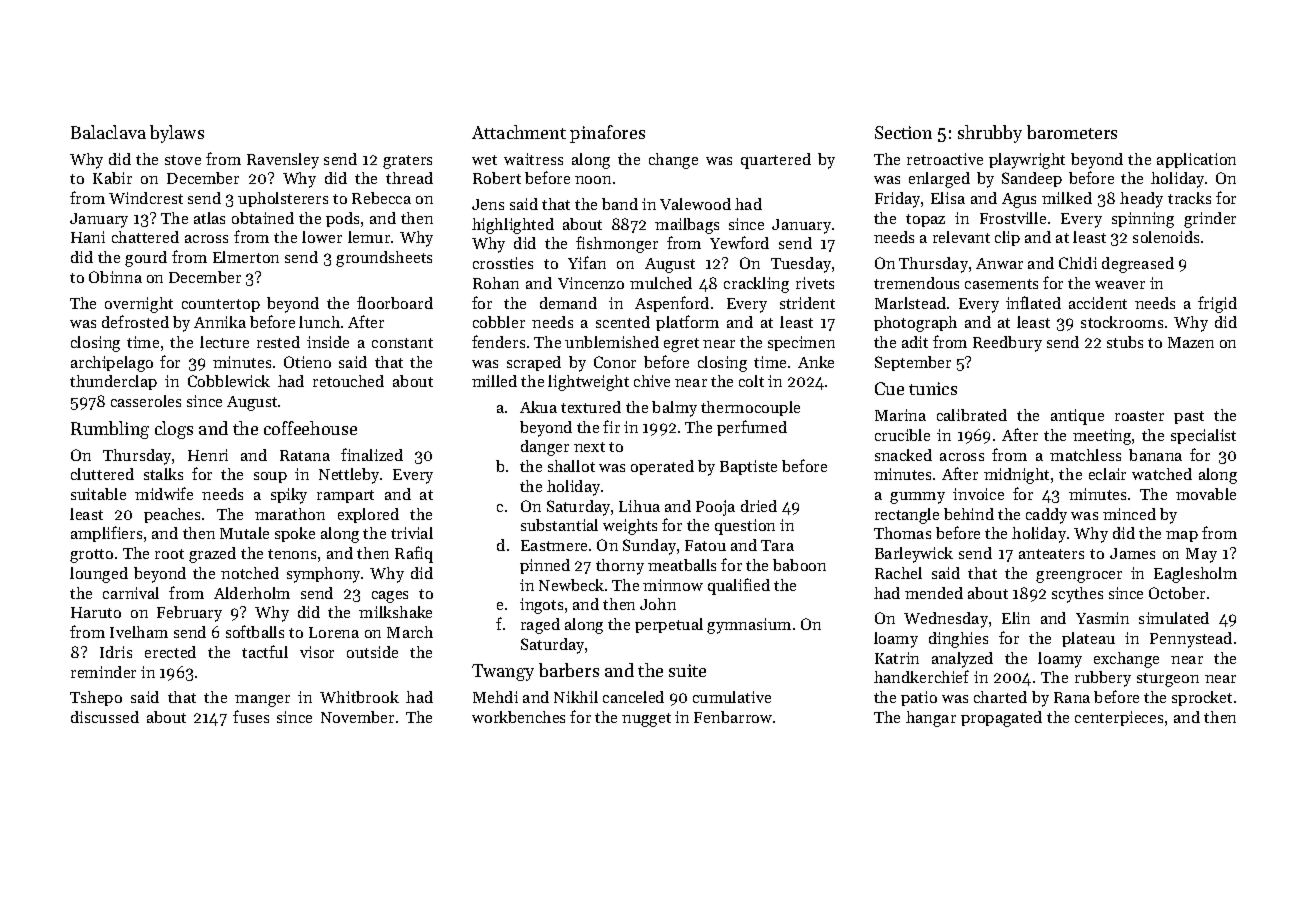 The height and width of the document is (924, 1308). Describe the element at coordinates (103, 672) in the document. I see `reminder` at that location.
